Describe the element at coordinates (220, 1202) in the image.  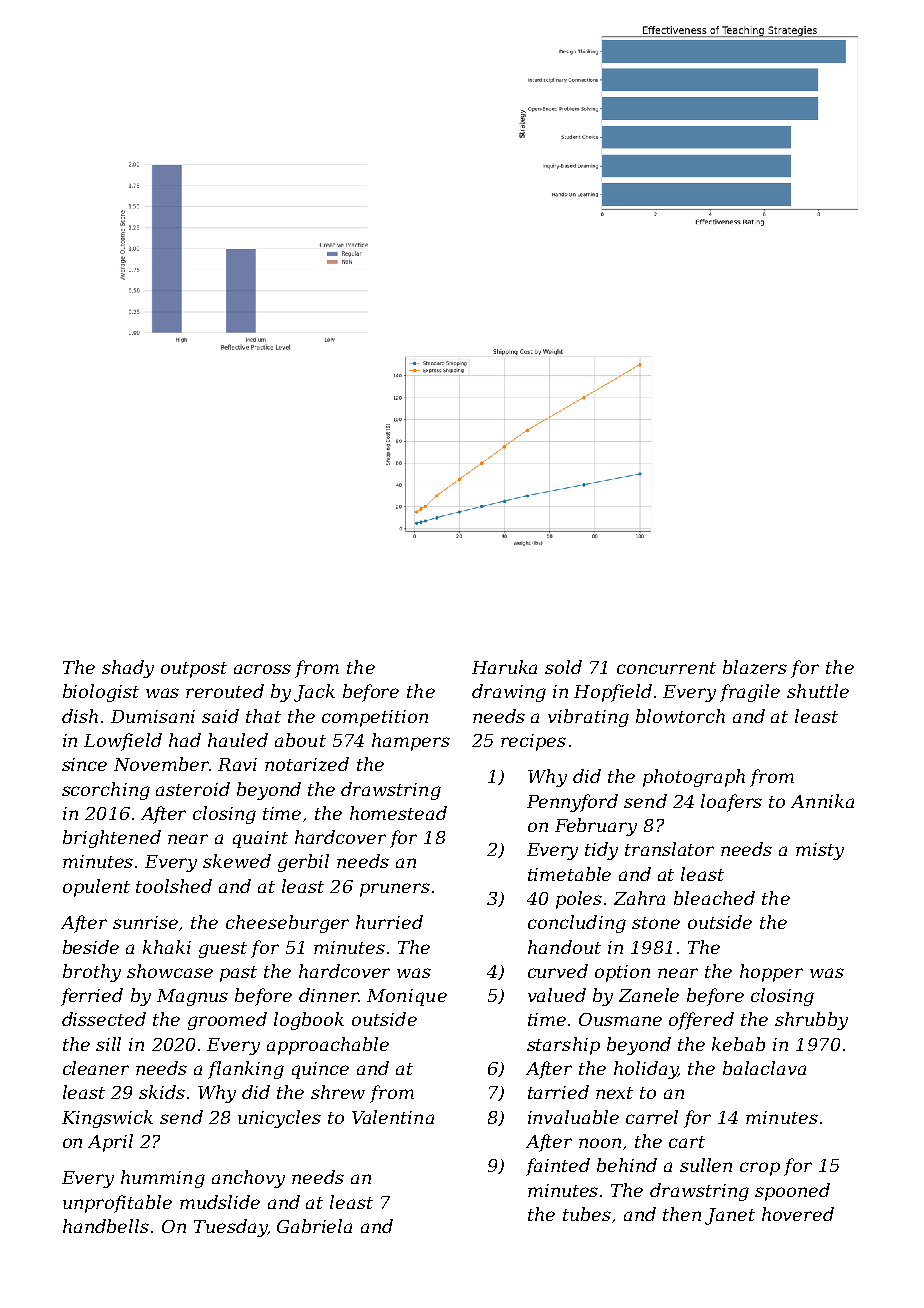
I see `mudslide` at that location.
